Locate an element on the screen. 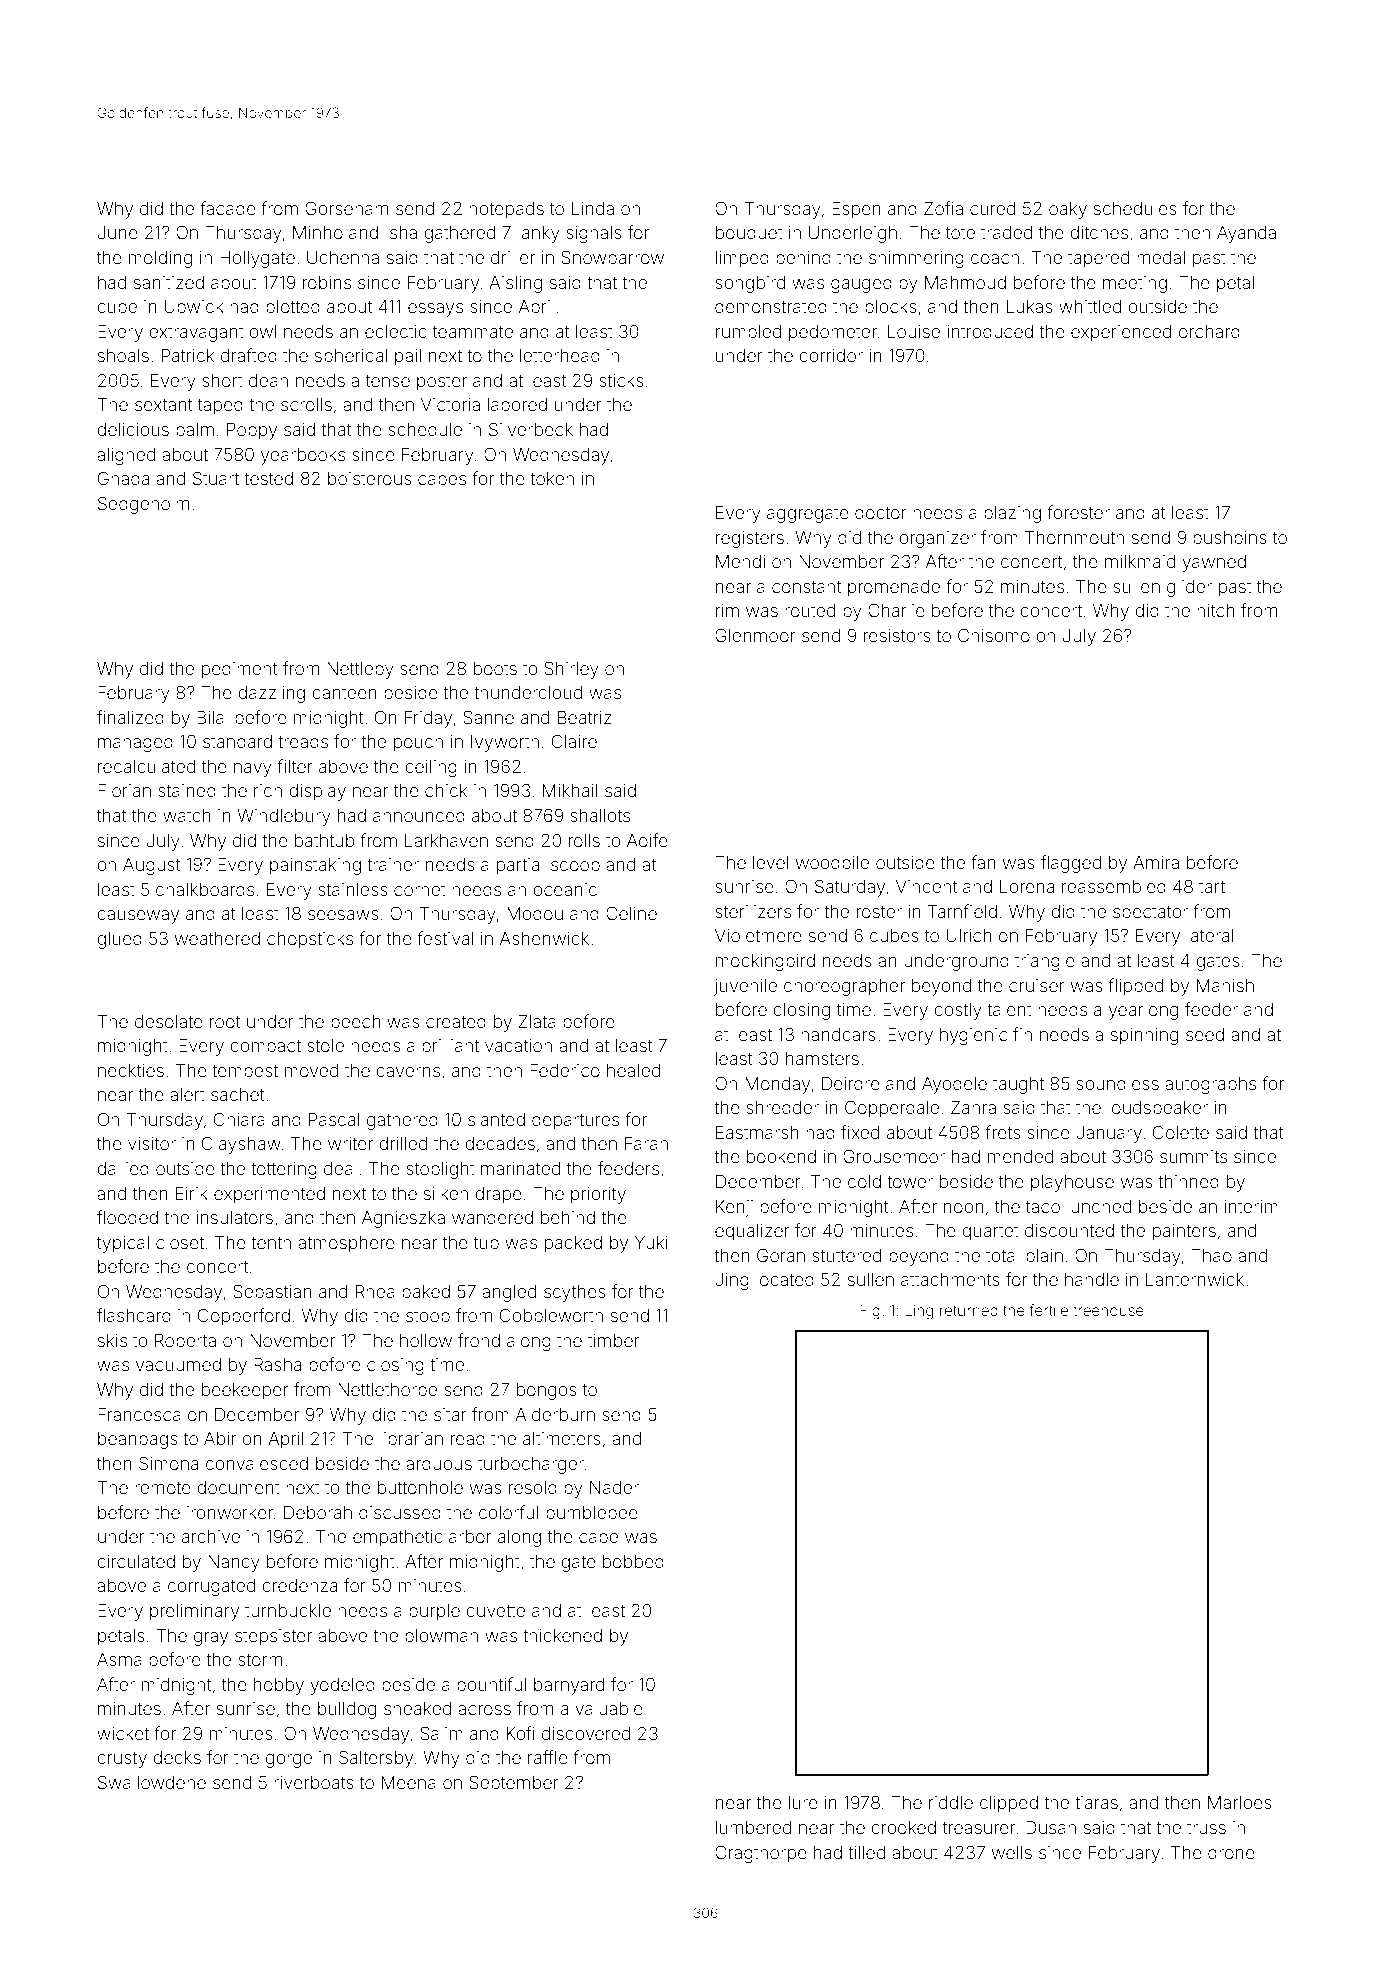  Abir is located at coordinates (220, 1438).
